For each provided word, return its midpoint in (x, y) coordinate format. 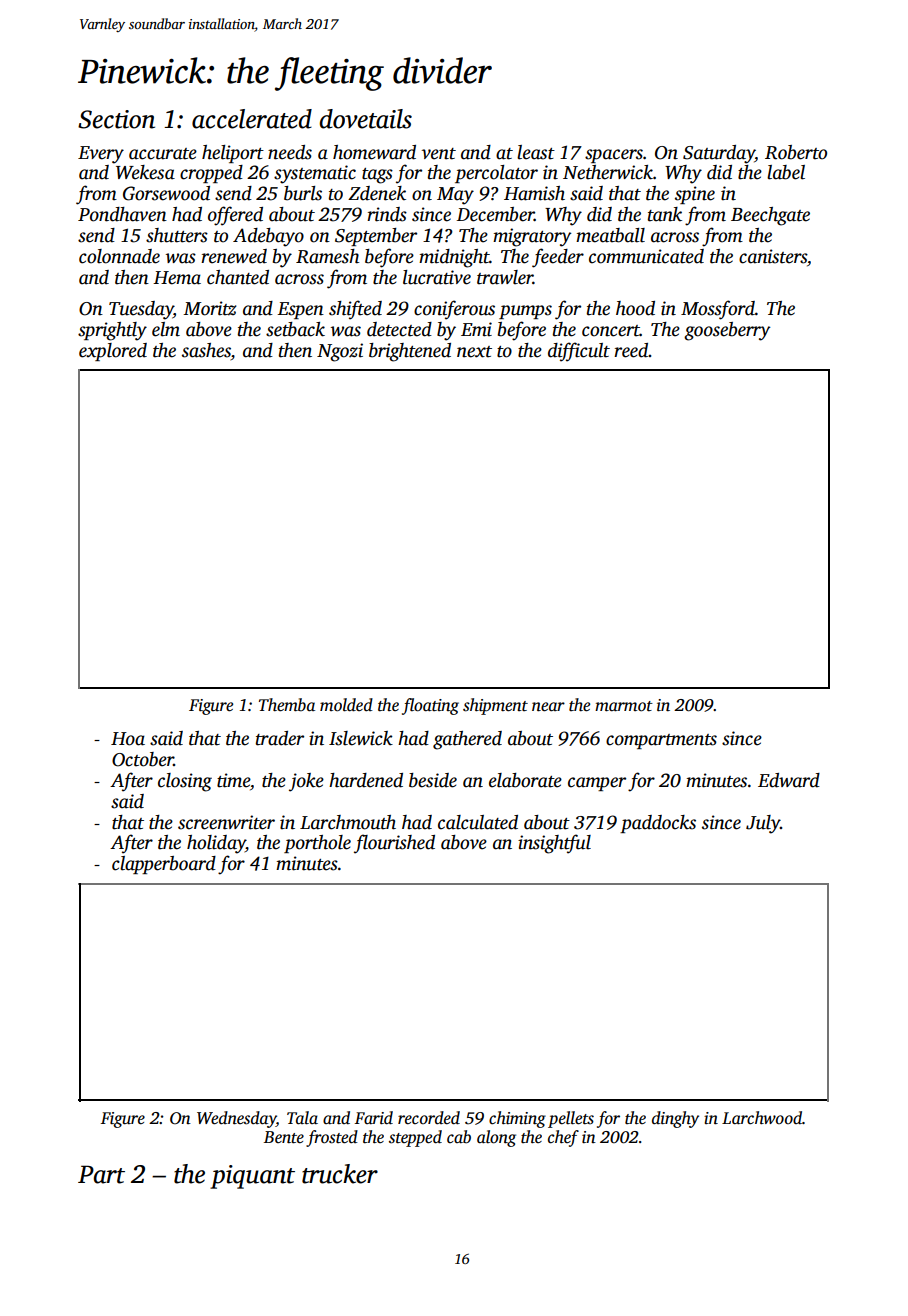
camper (597, 784)
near (548, 707)
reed (631, 350)
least (536, 152)
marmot (624, 706)
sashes (206, 351)
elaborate (525, 780)
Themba (287, 705)
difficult (579, 352)
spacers (614, 156)
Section (116, 119)
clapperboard (164, 865)
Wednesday (236, 1119)
